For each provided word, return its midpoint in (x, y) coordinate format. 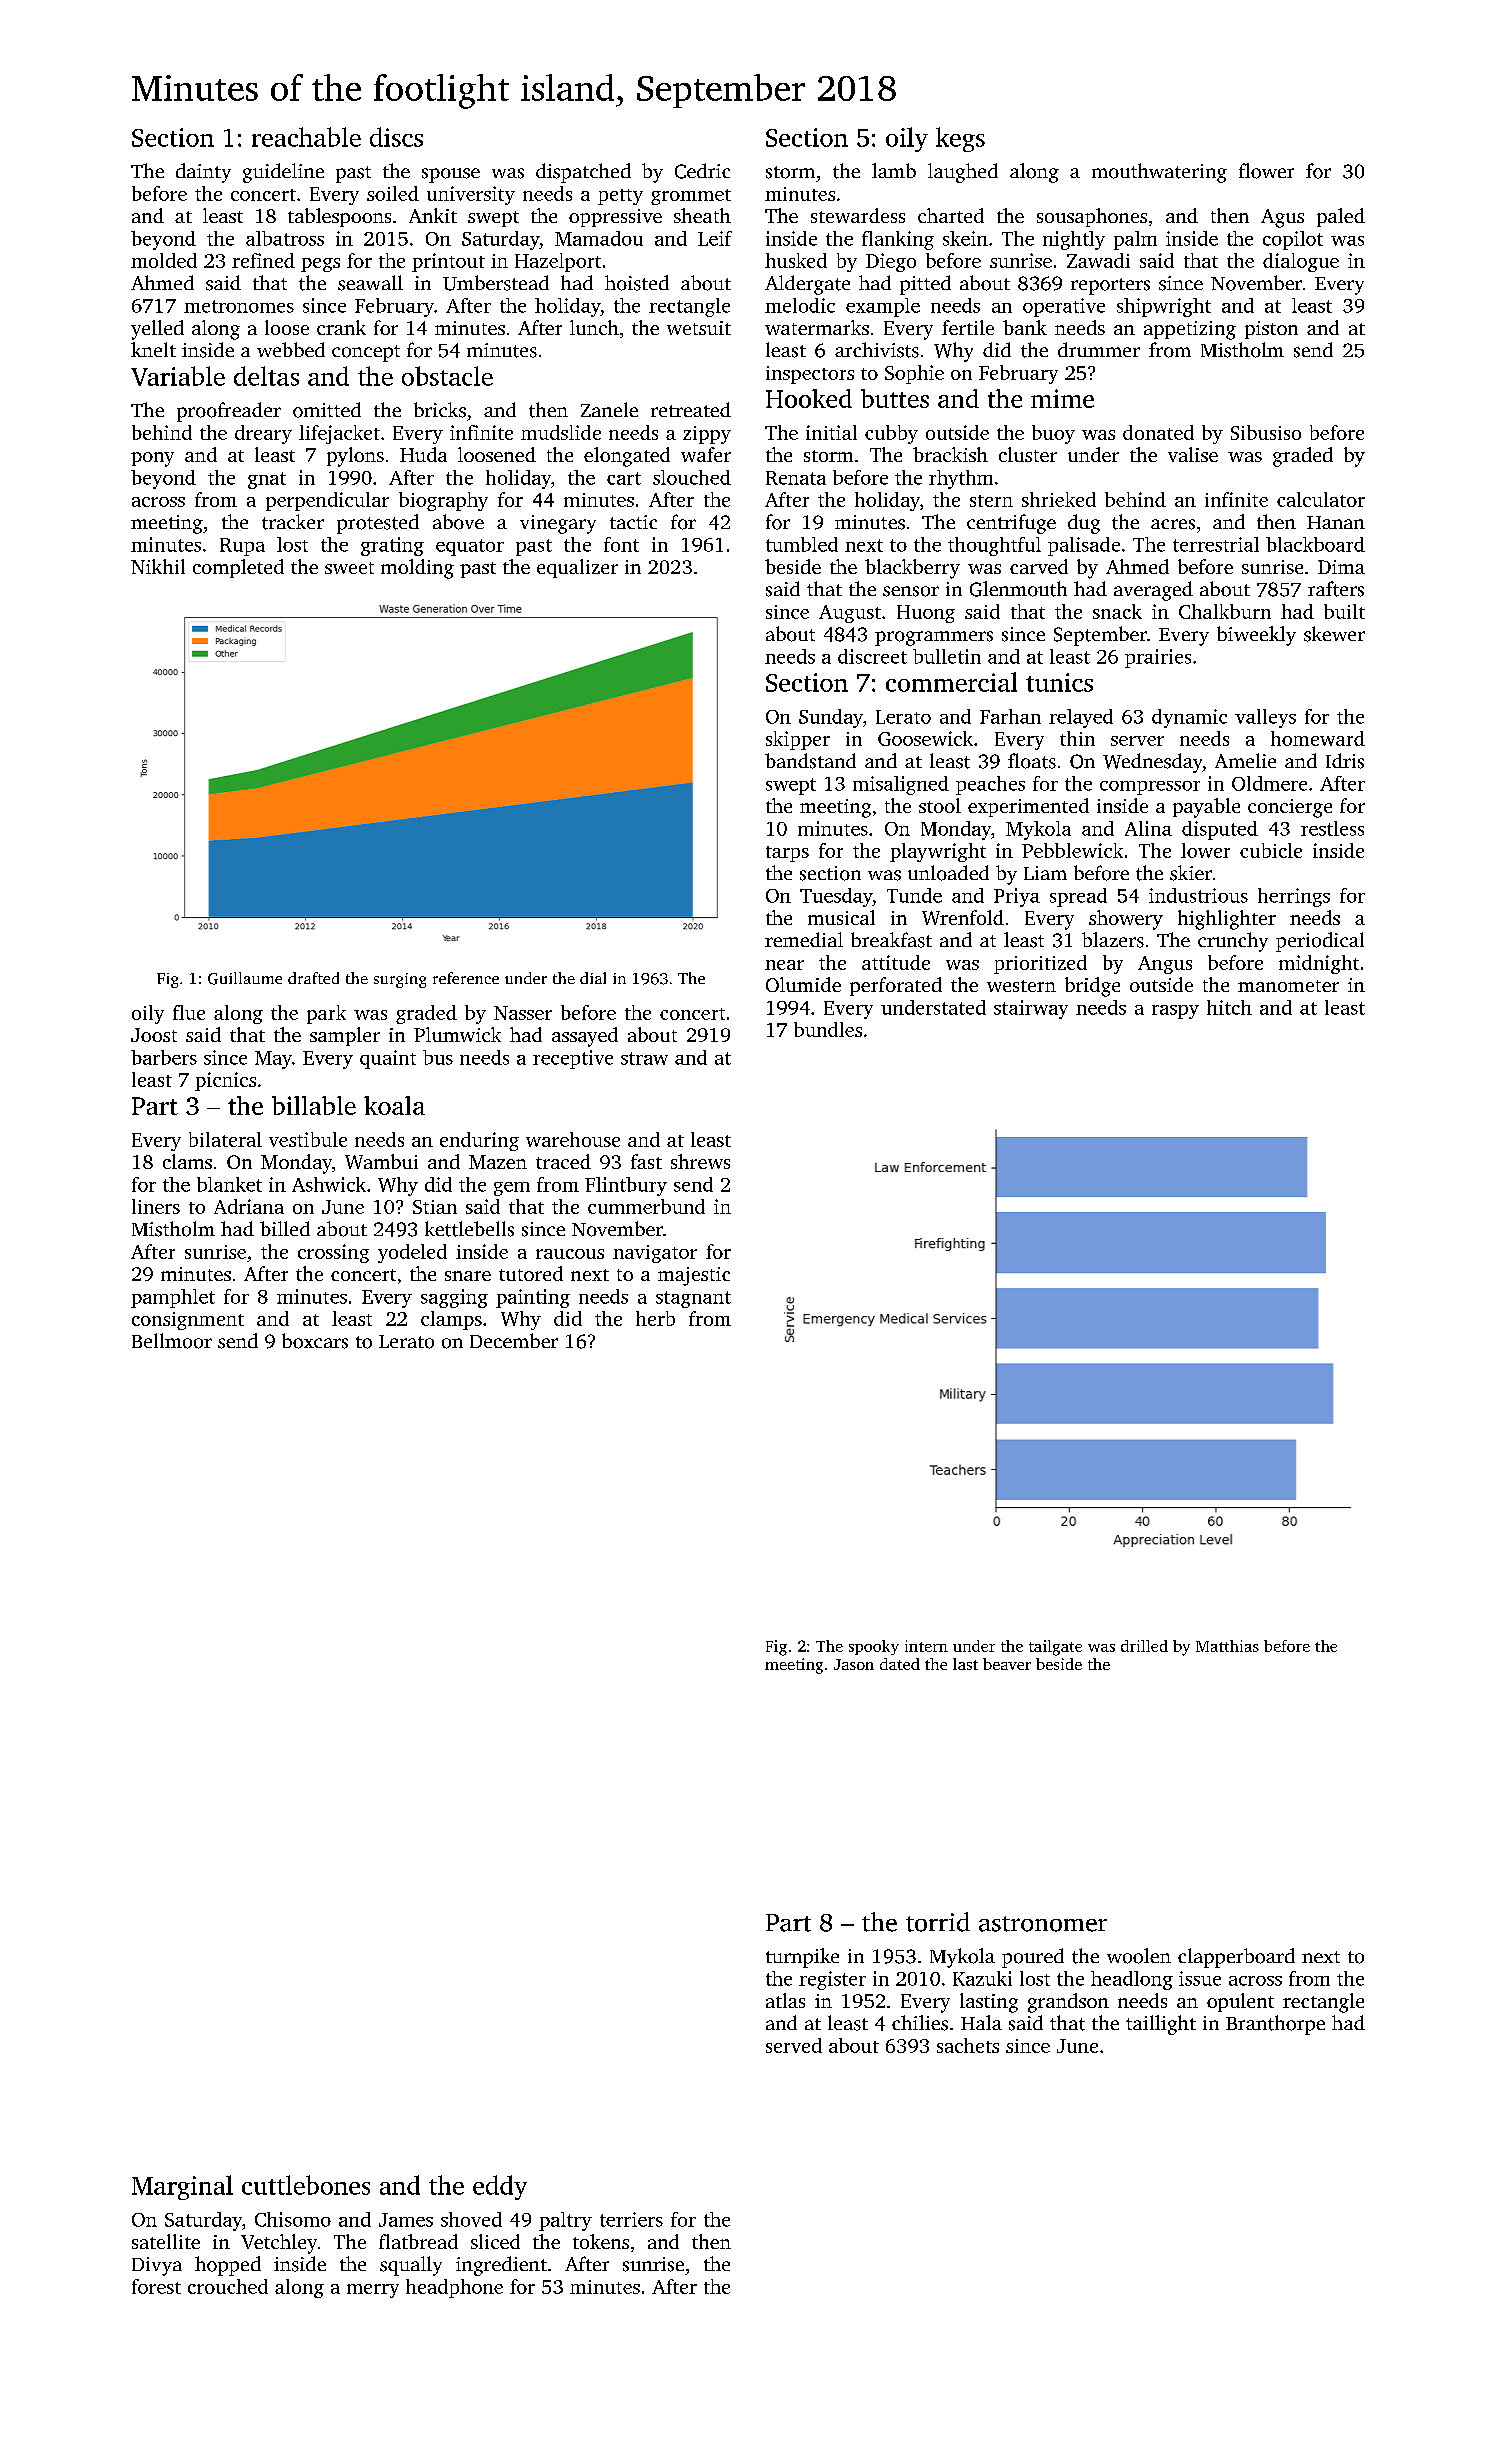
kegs (960, 139)
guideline (283, 173)
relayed (1081, 718)
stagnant (693, 1299)
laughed (963, 173)
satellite (166, 2241)
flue (189, 1012)
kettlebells (469, 1229)
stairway (1031, 1009)
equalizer (577, 568)
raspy (1175, 1012)
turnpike (802, 1958)
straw (644, 1058)
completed (238, 568)
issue (1200, 1978)
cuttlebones (306, 2185)
